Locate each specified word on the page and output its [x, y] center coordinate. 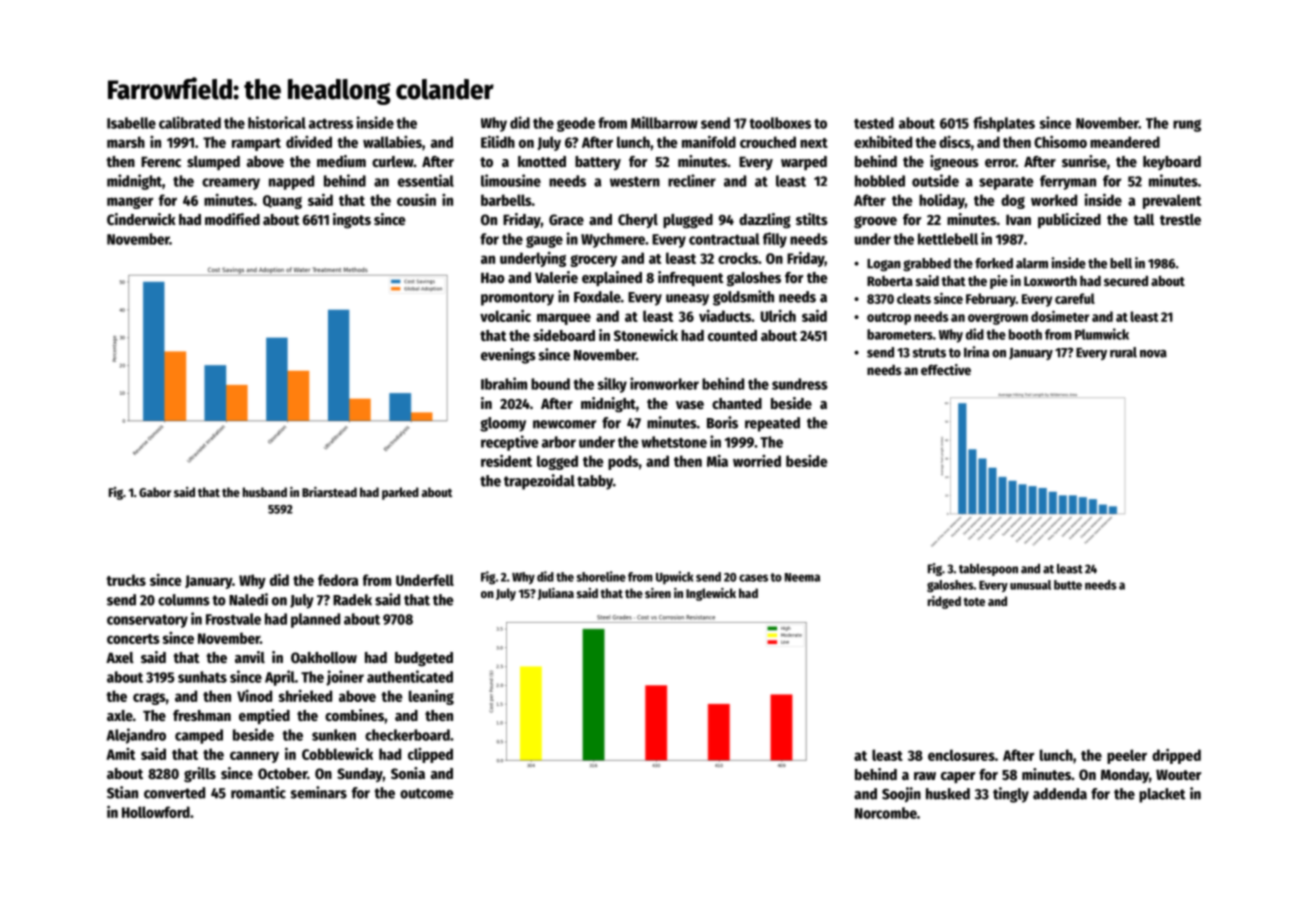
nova [1153, 354]
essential [426, 180]
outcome [427, 793]
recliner [692, 180]
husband [265, 492]
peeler [1127, 756]
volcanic [505, 315]
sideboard [564, 335]
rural [1123, 352]
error [1000, 163]
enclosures [961, 755]
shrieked [305, 696]
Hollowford [156, 812]
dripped [1176, 756]
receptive [510, 443]
